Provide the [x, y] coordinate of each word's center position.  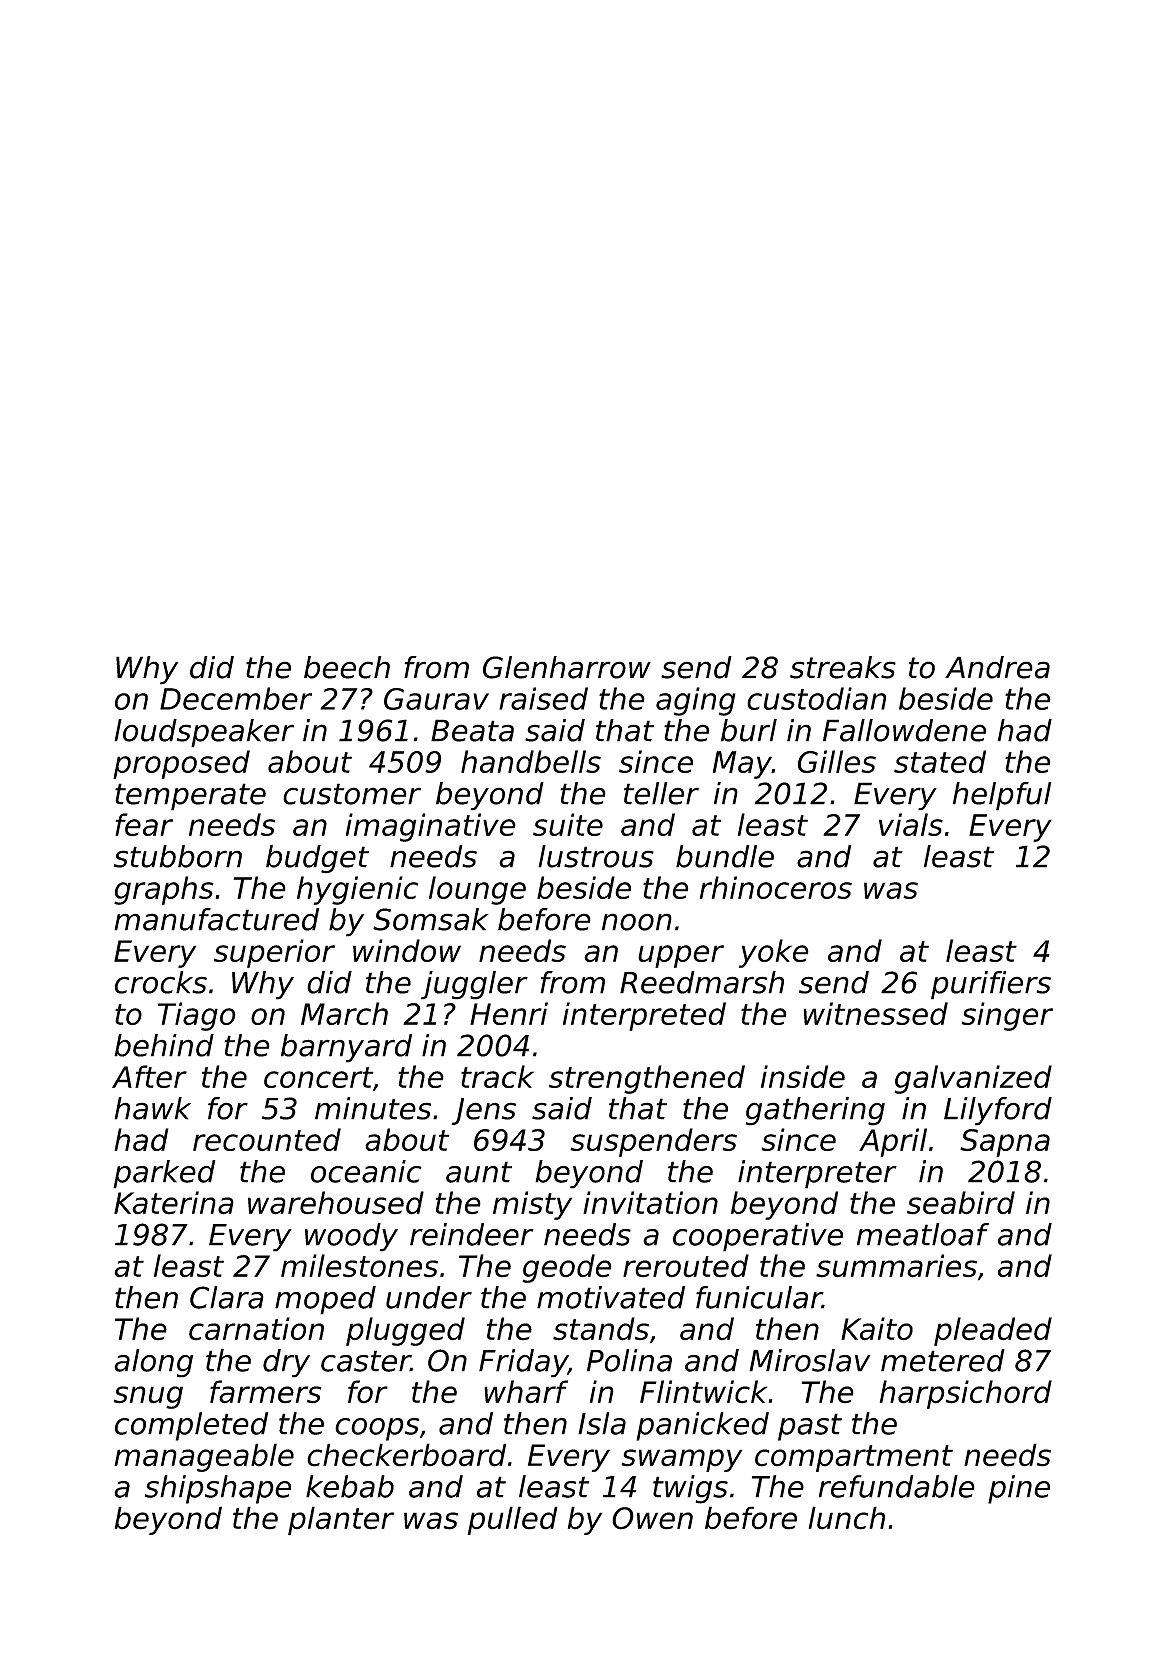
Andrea [997, 667]
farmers [265, 1392]
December [236, 698]
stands [601, 1329]
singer [1007, 1016]
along [153, 1363]
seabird [961, 1203]
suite [568, 824]
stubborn [178, 856]
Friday [523, 1363]
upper [681, 956]
